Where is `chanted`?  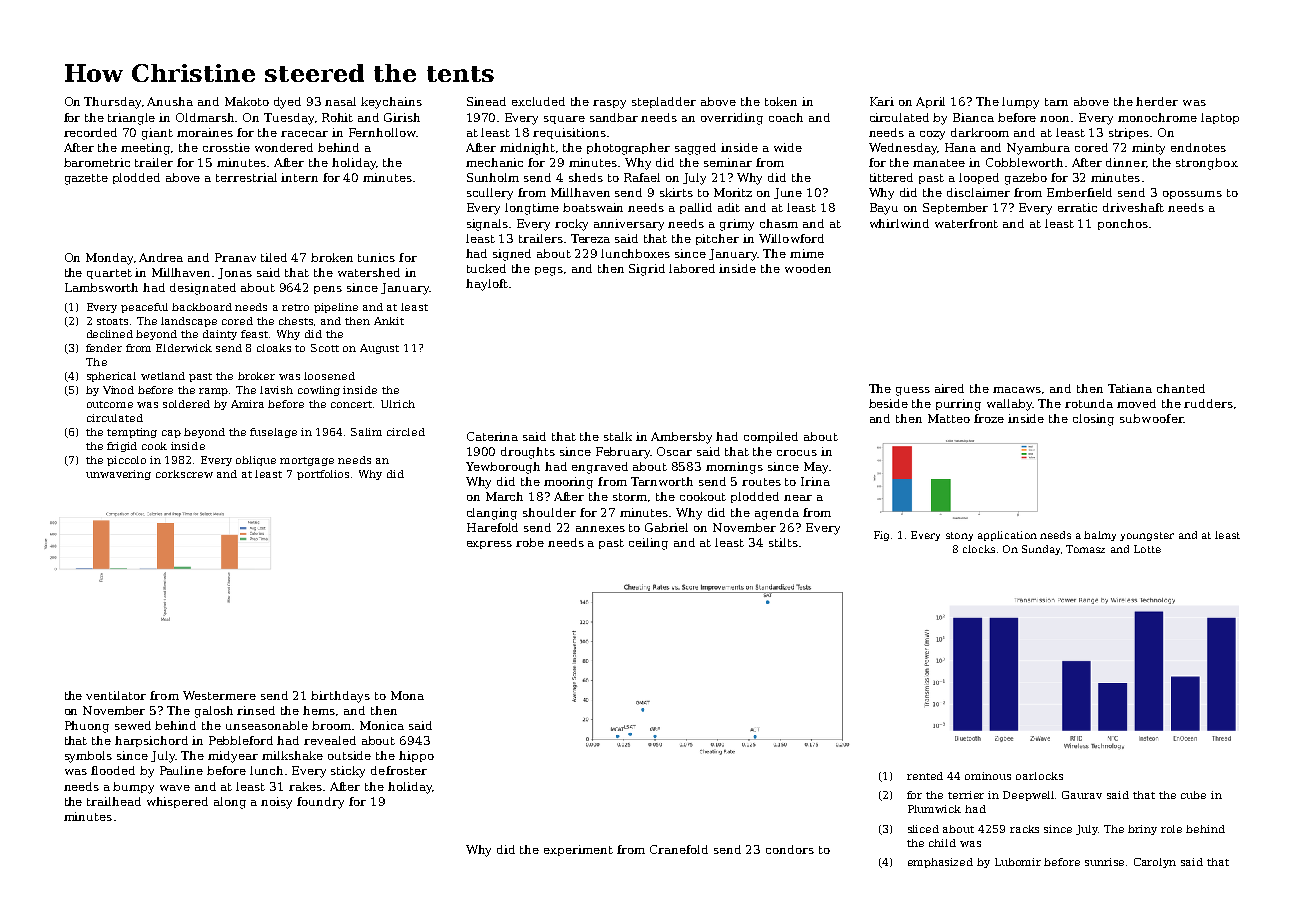
chanted is located at coordinates (1181, 388).
